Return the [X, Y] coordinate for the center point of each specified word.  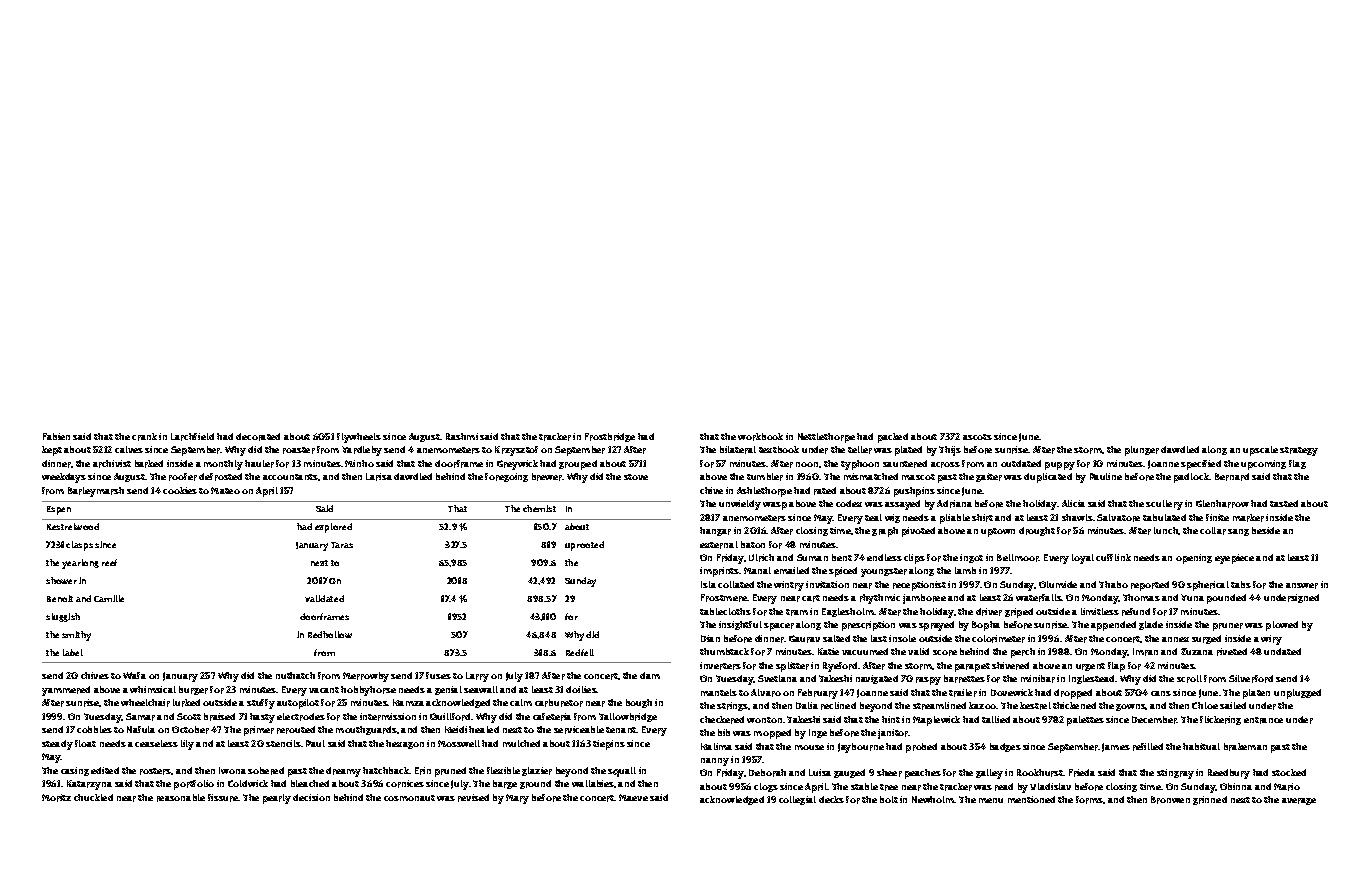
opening [1194, 559]
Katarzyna [89, 785]
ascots [977, 437]
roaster [299, 450]
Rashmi [462, 436]
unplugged [1297, 694]
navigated [877, 679]
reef [109, 562]
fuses [438, 675]
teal [873, 517]
